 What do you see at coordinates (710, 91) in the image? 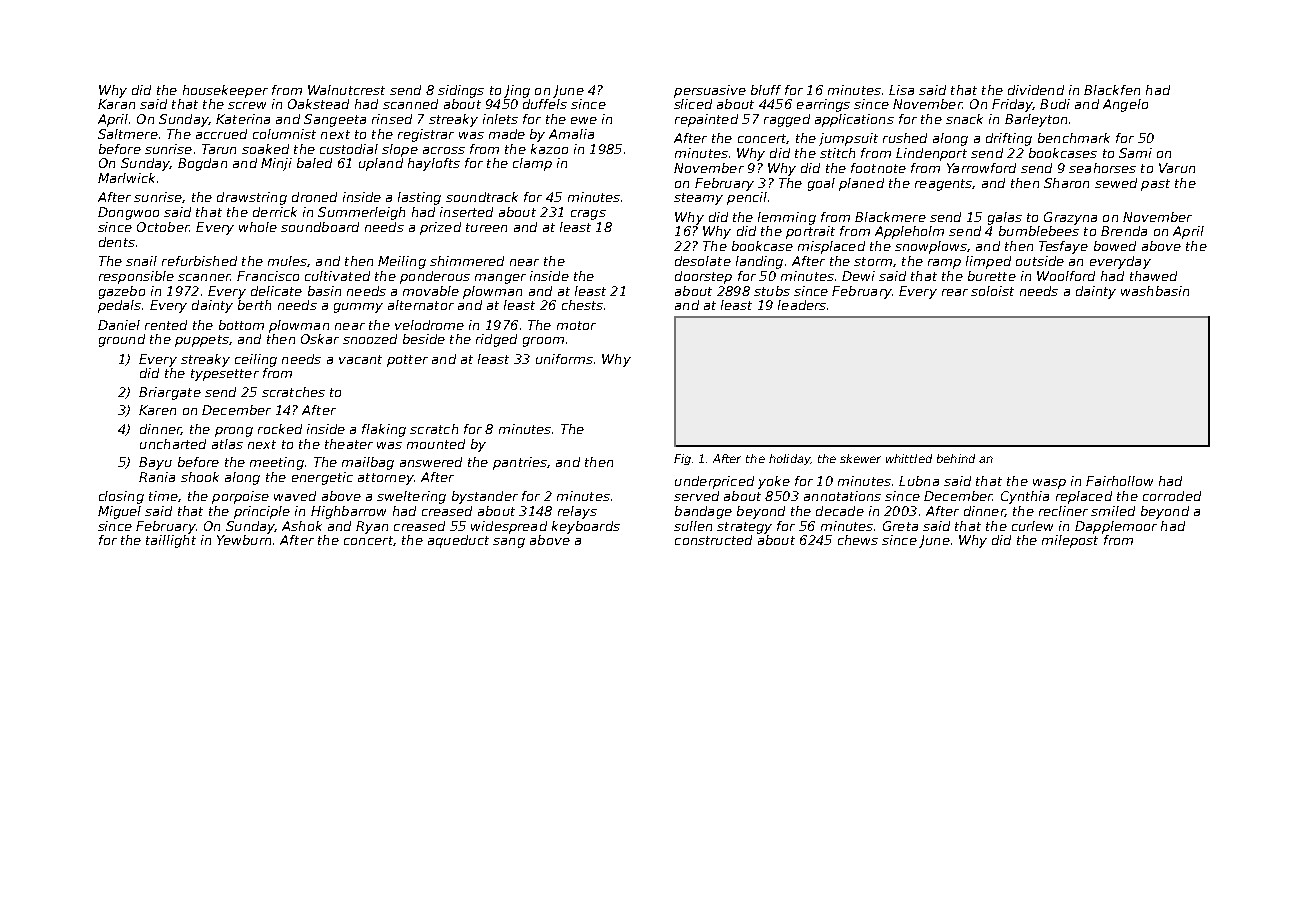
I see `persuasive` at bounding box center [710, 91].
